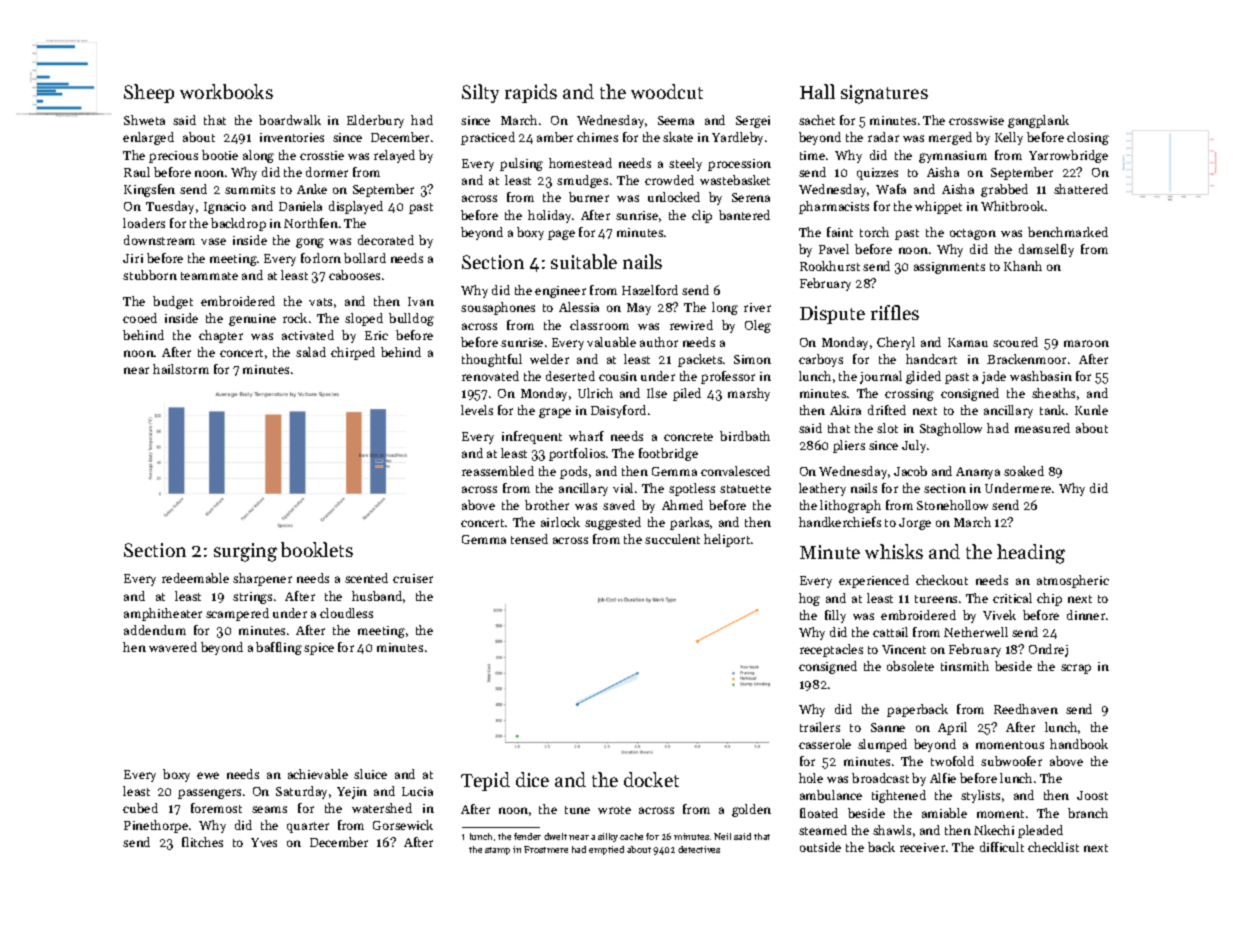 The height and width of the page is (952, 1233). What do you see at coordinates (884, 94) in the page?
I see `signatures` at bounding box center [884, 94].
